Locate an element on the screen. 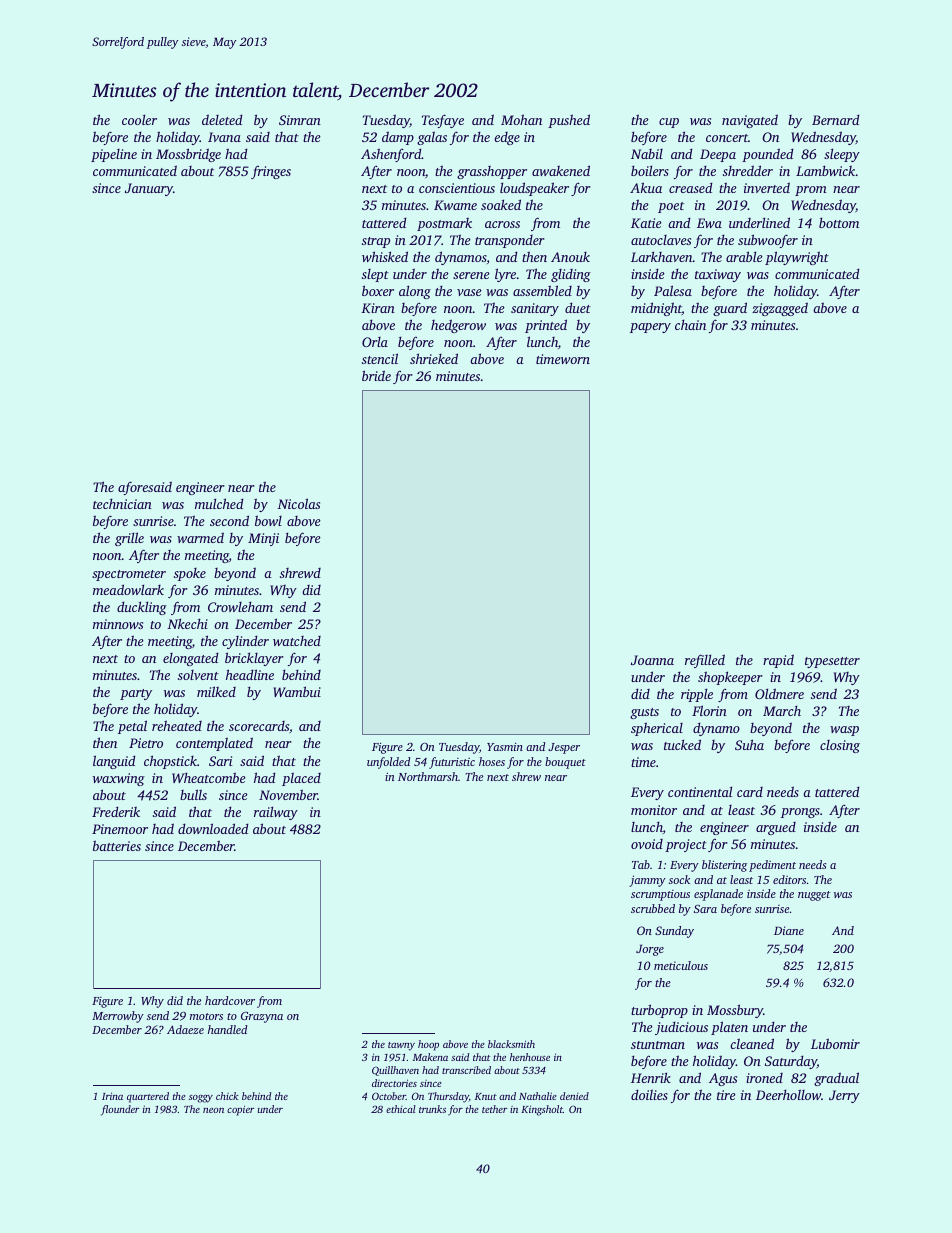  rapid is located at coordinates (778, 661).
